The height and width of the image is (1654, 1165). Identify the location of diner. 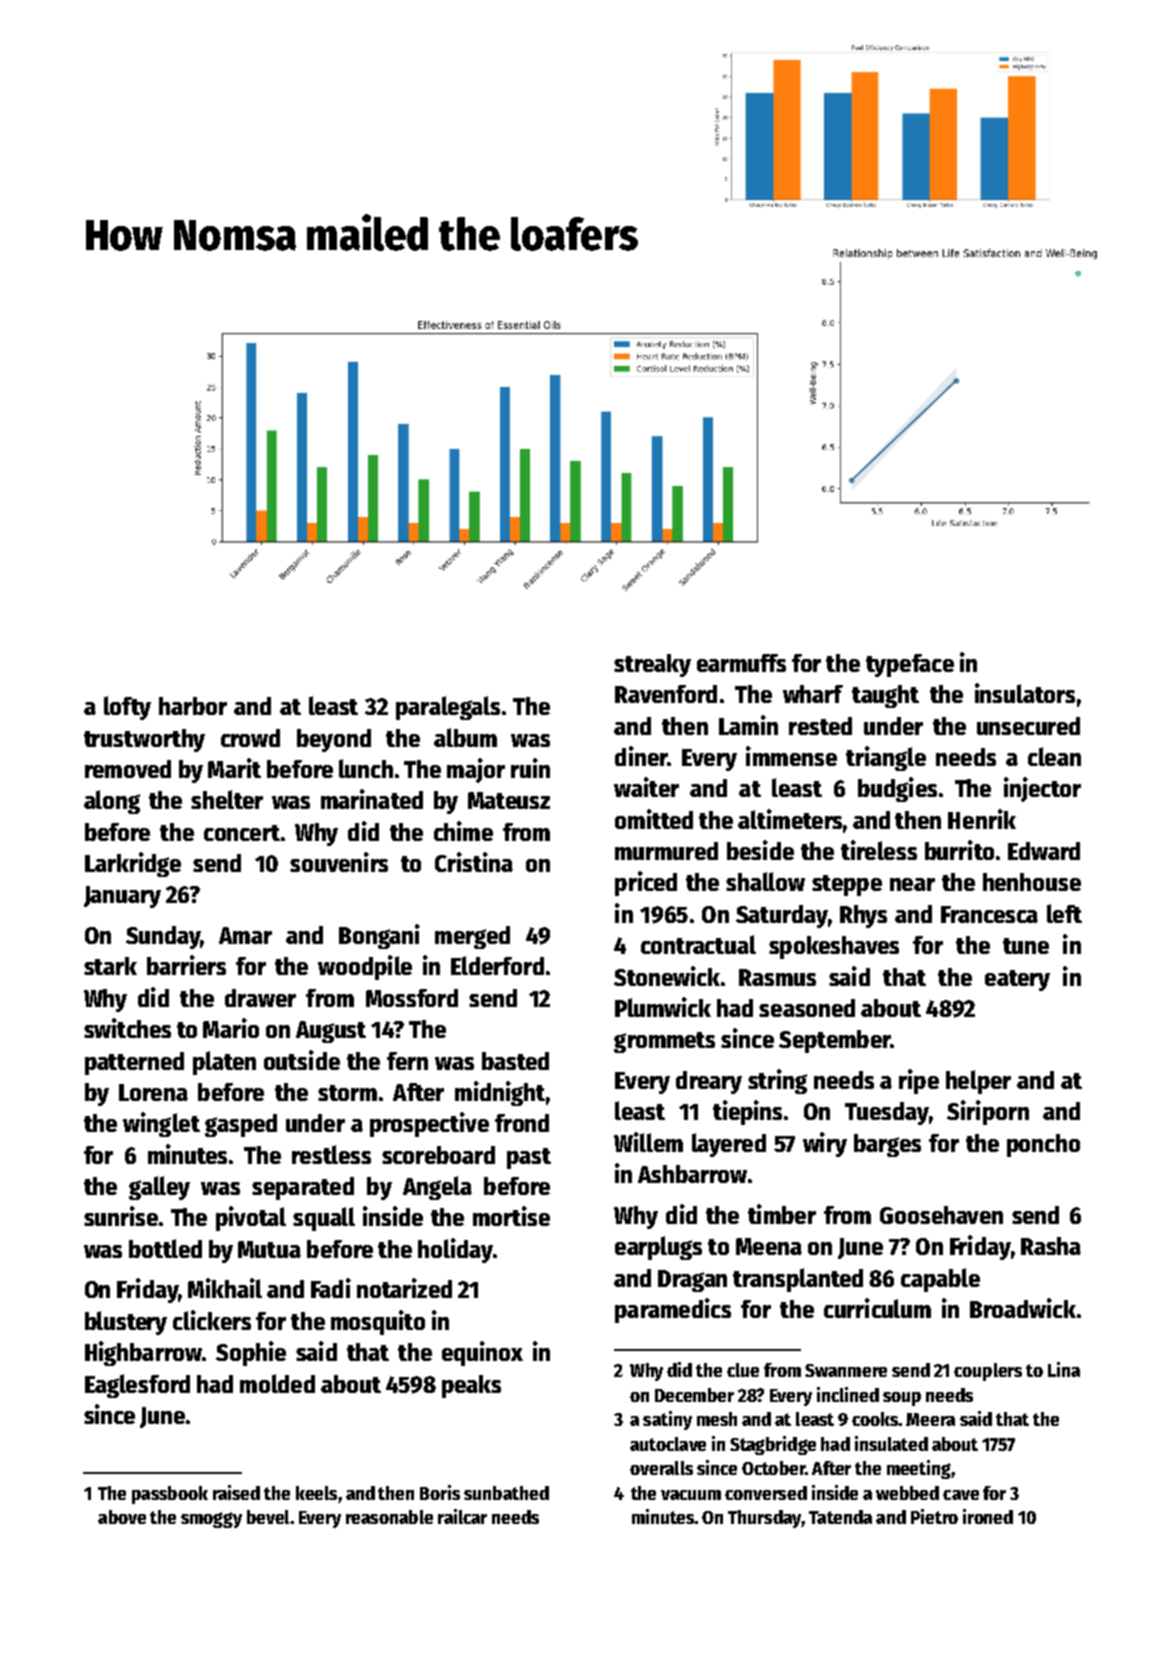
(641, 756).
